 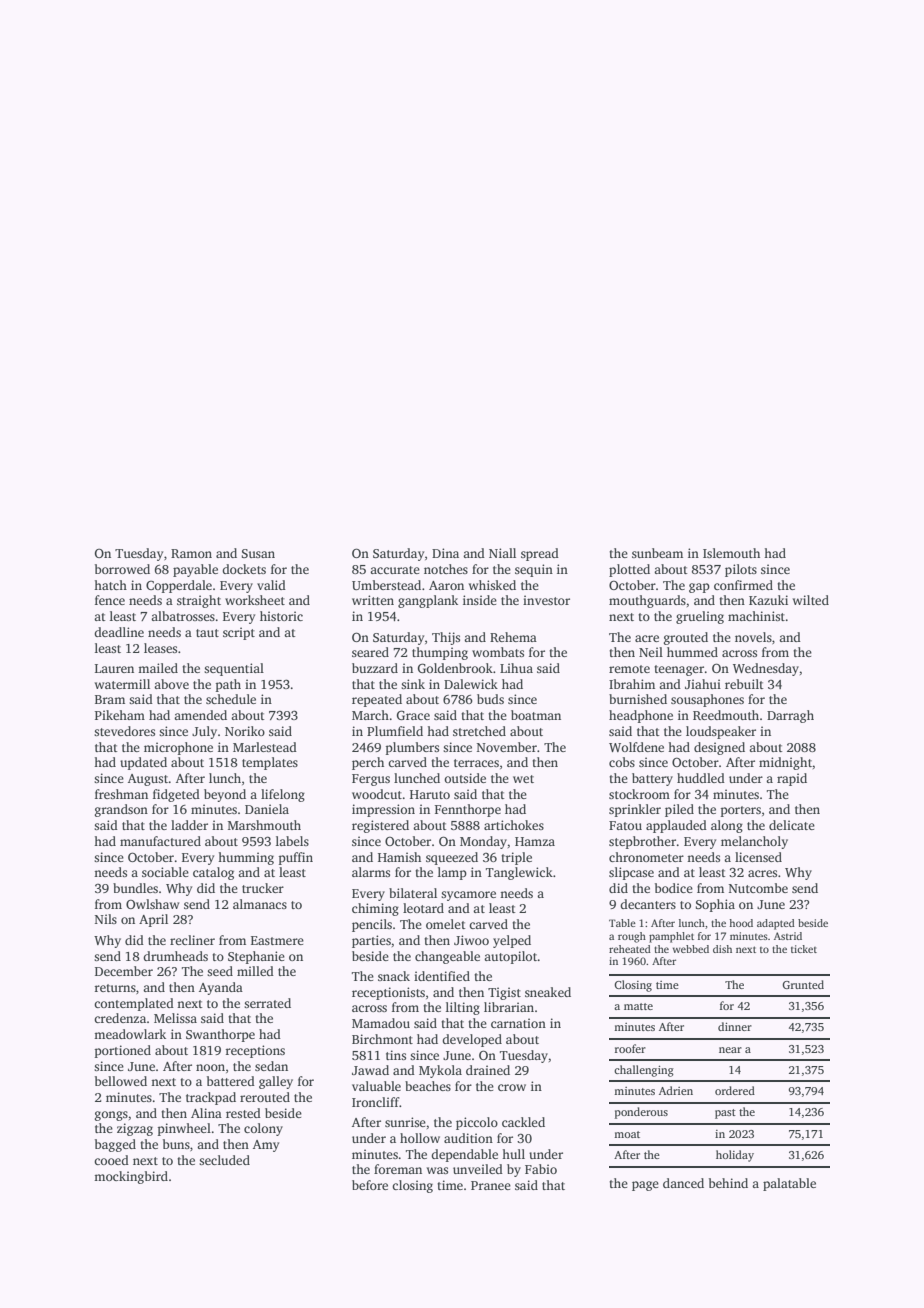 I want to click on Tanglewick, so click(x=519, y=873).
